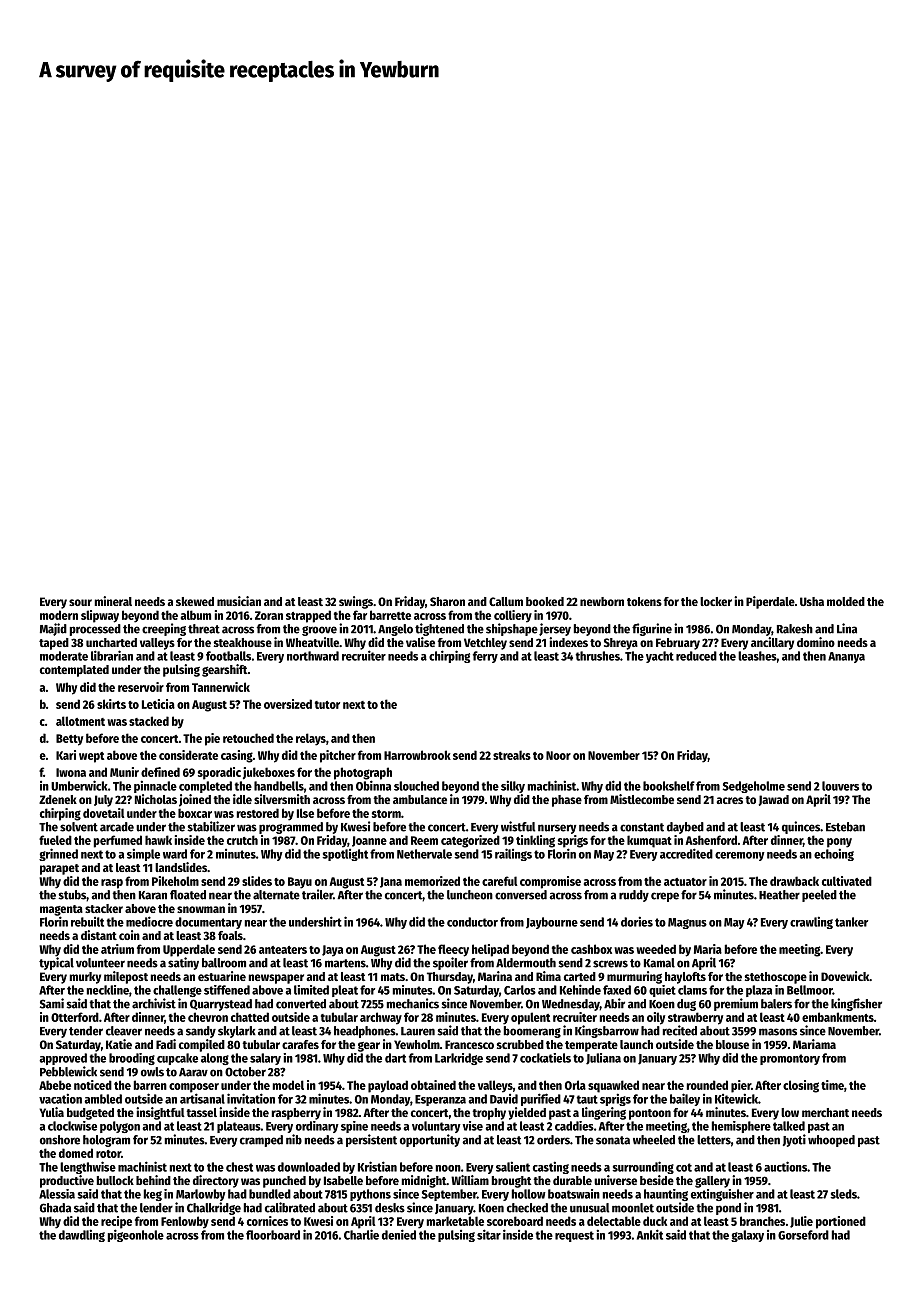 The height and width of the screenshot is (1308, 924). I want to click on pigeonhole, so click(136, 1235).
